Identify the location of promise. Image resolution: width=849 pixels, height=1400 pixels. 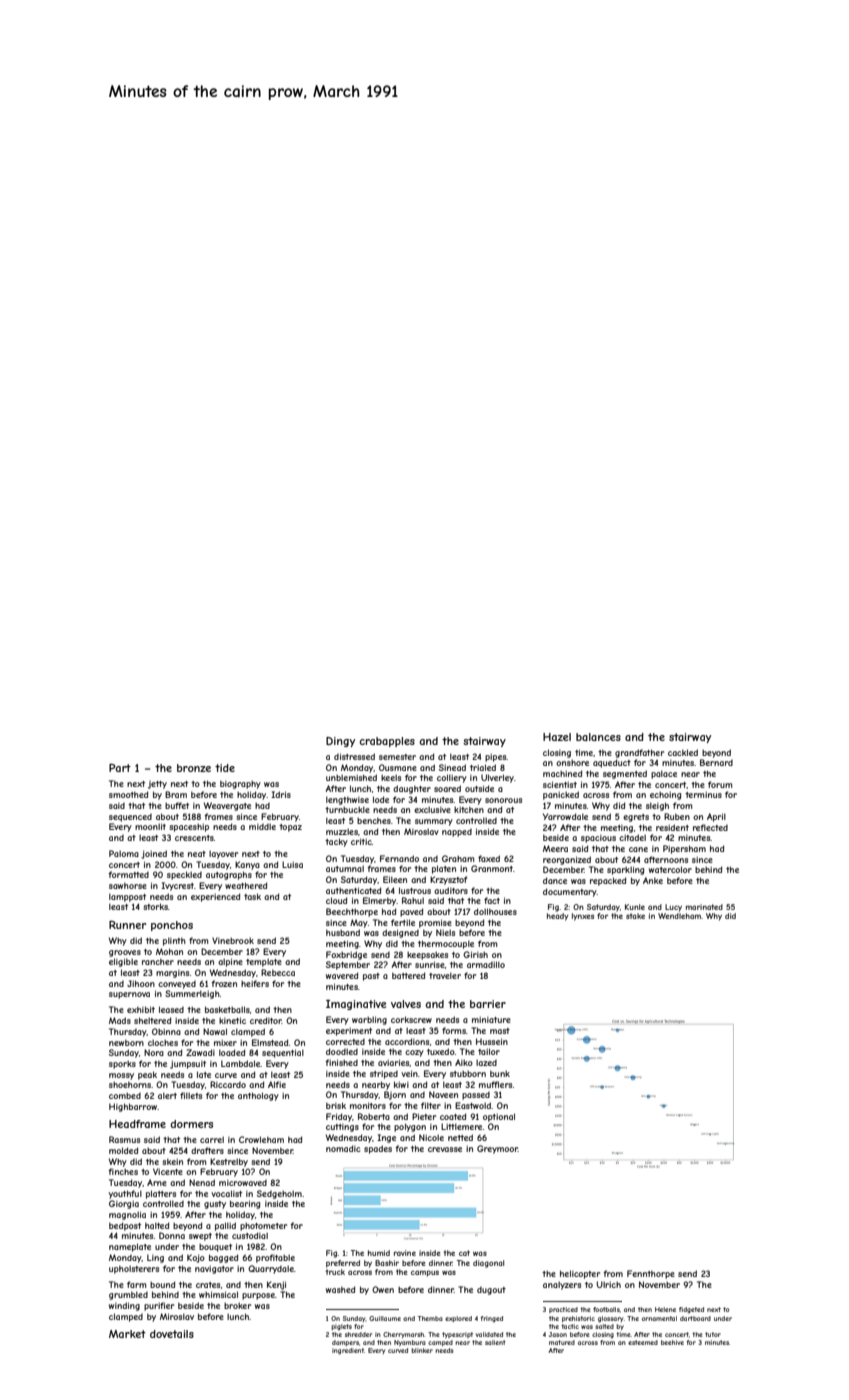
(435, 923).
